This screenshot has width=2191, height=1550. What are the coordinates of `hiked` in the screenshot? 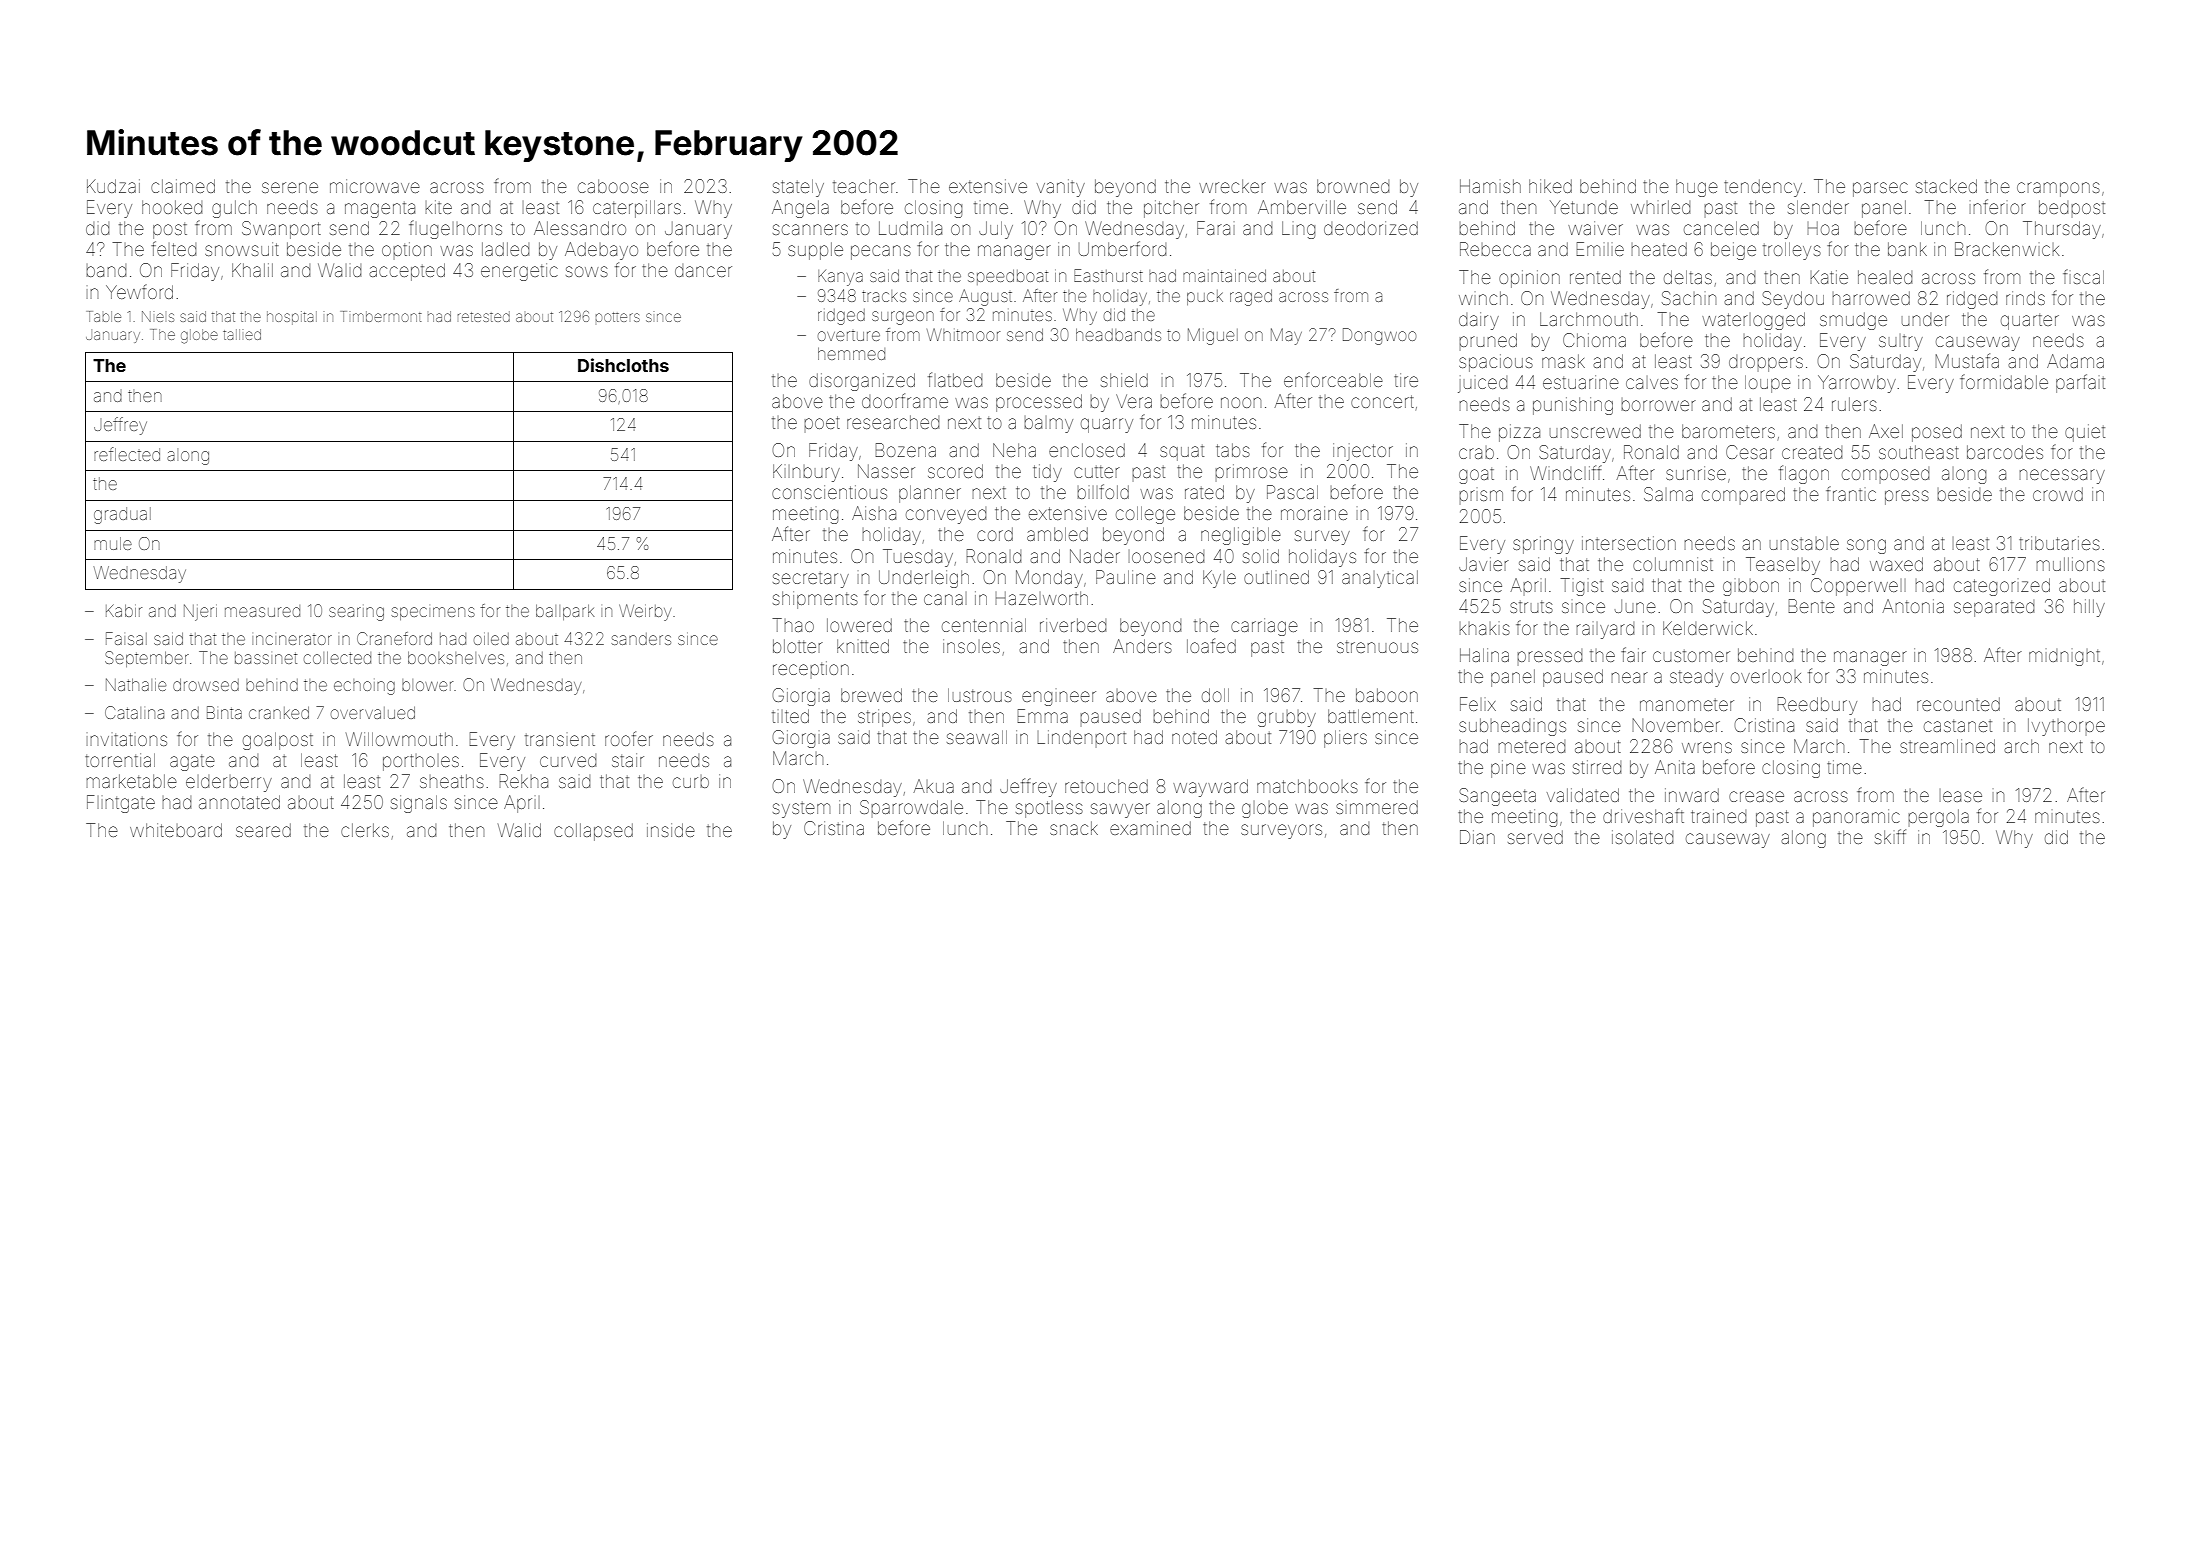 It's located at (1550, 186).
